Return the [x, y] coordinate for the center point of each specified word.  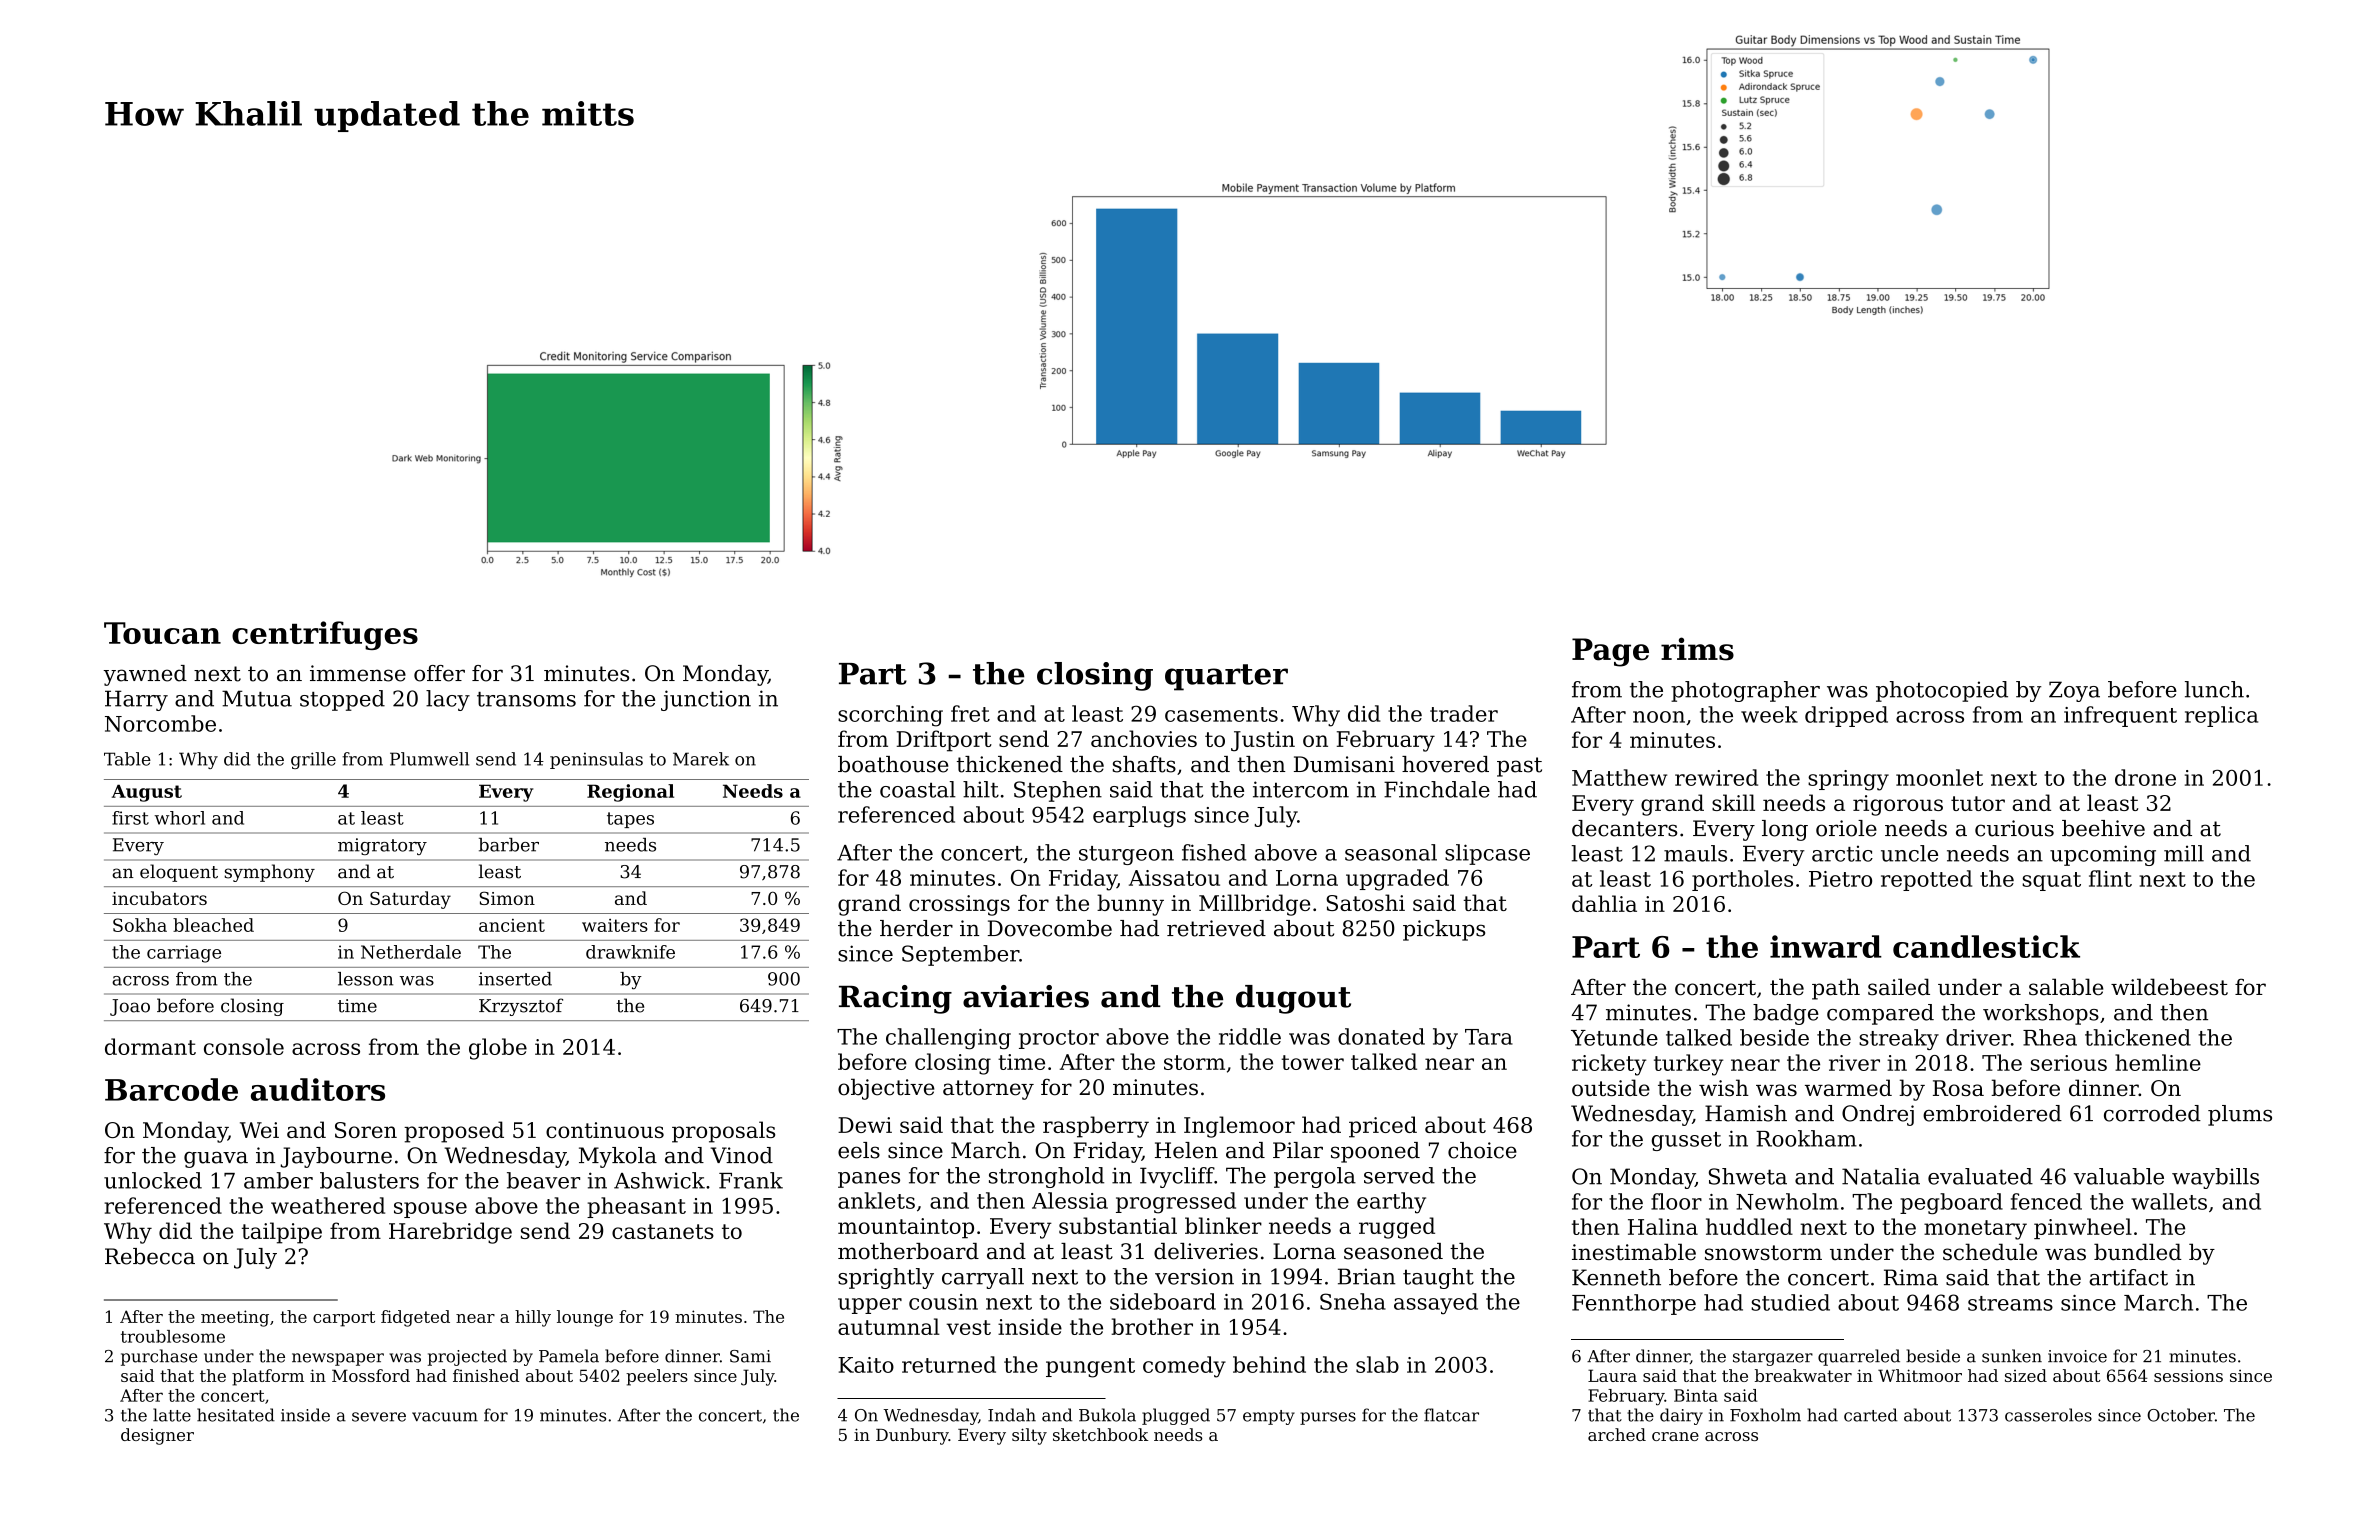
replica [2221, 716]
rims [1697, 649]
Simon [507, 898]
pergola [1315, 1177]
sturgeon [1126, 855]
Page [1610, 652]
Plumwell [429, 759]
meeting [235, 1318]
